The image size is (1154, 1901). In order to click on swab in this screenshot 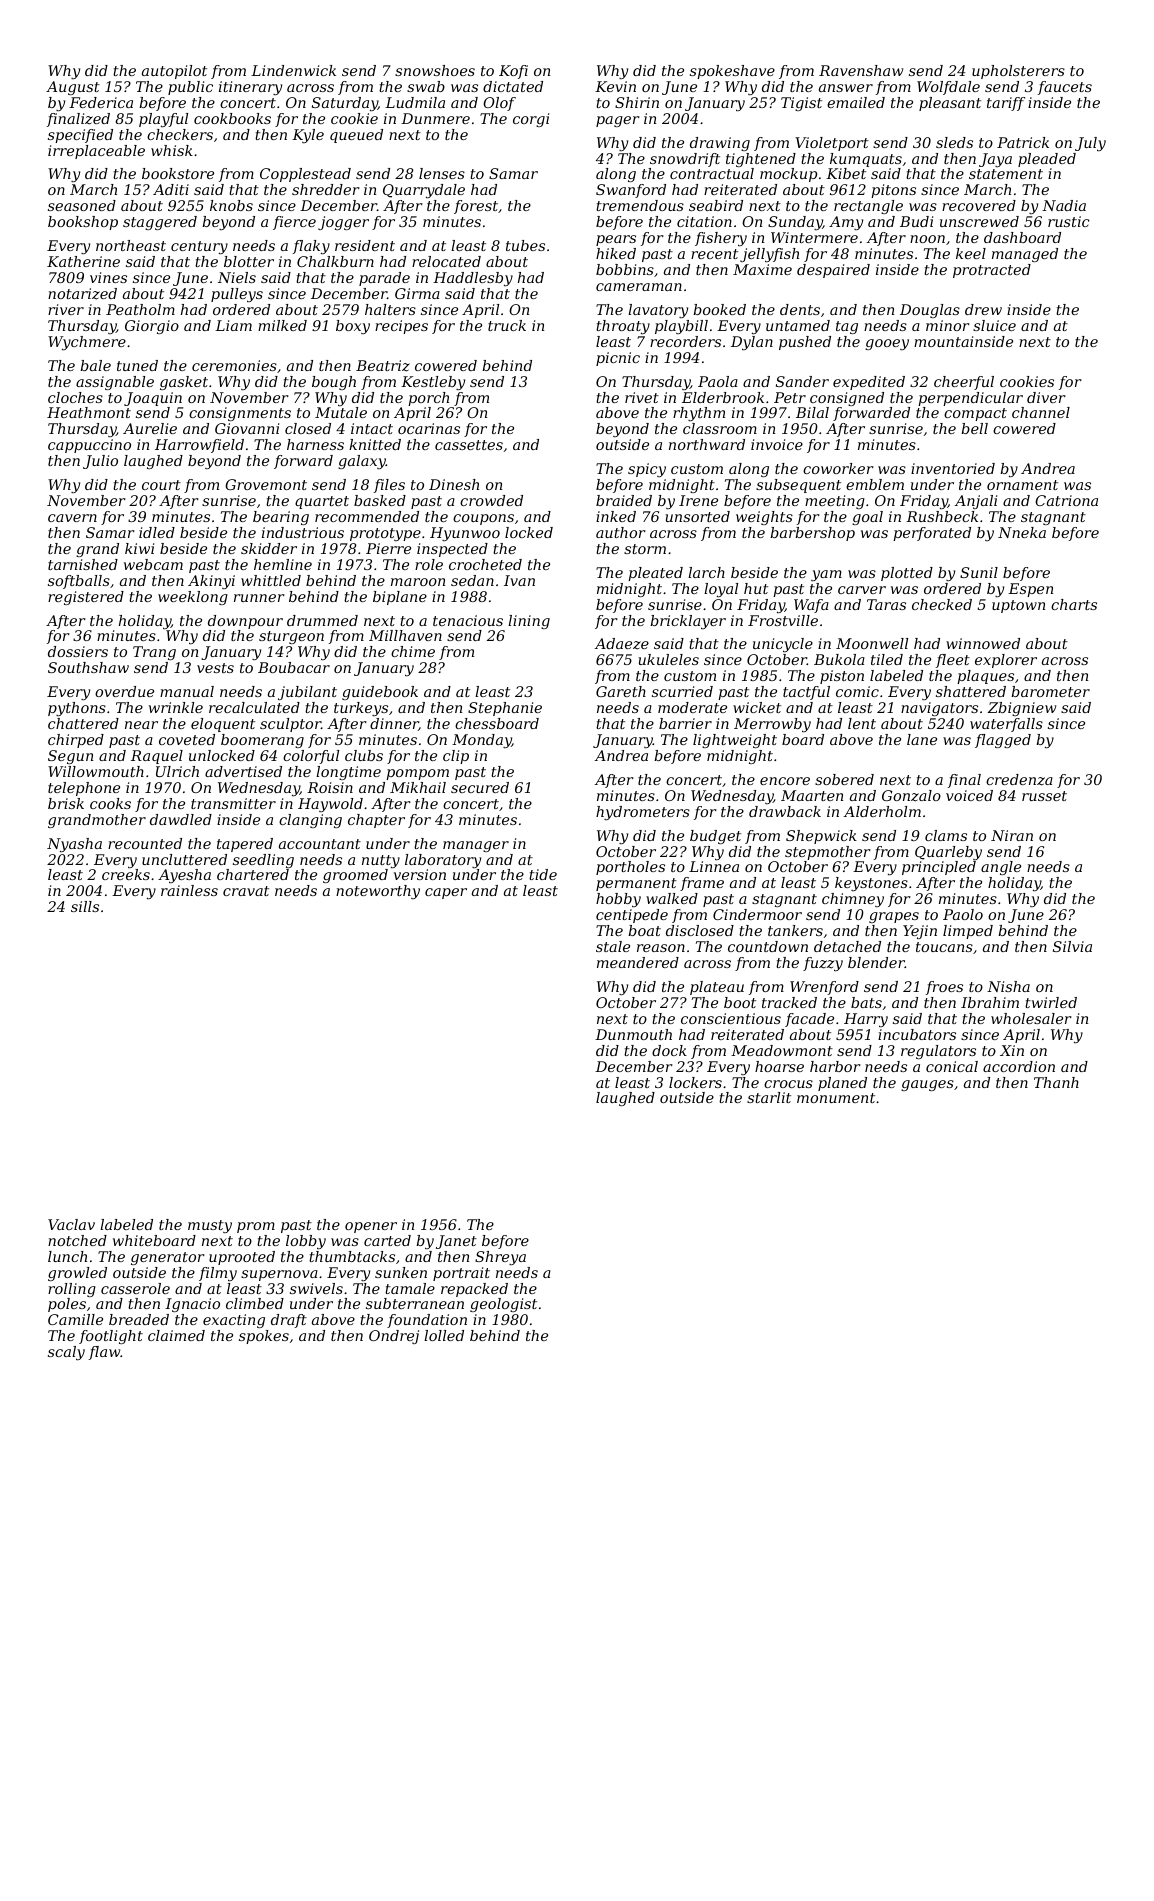, I will do `click(426, 86)`.
